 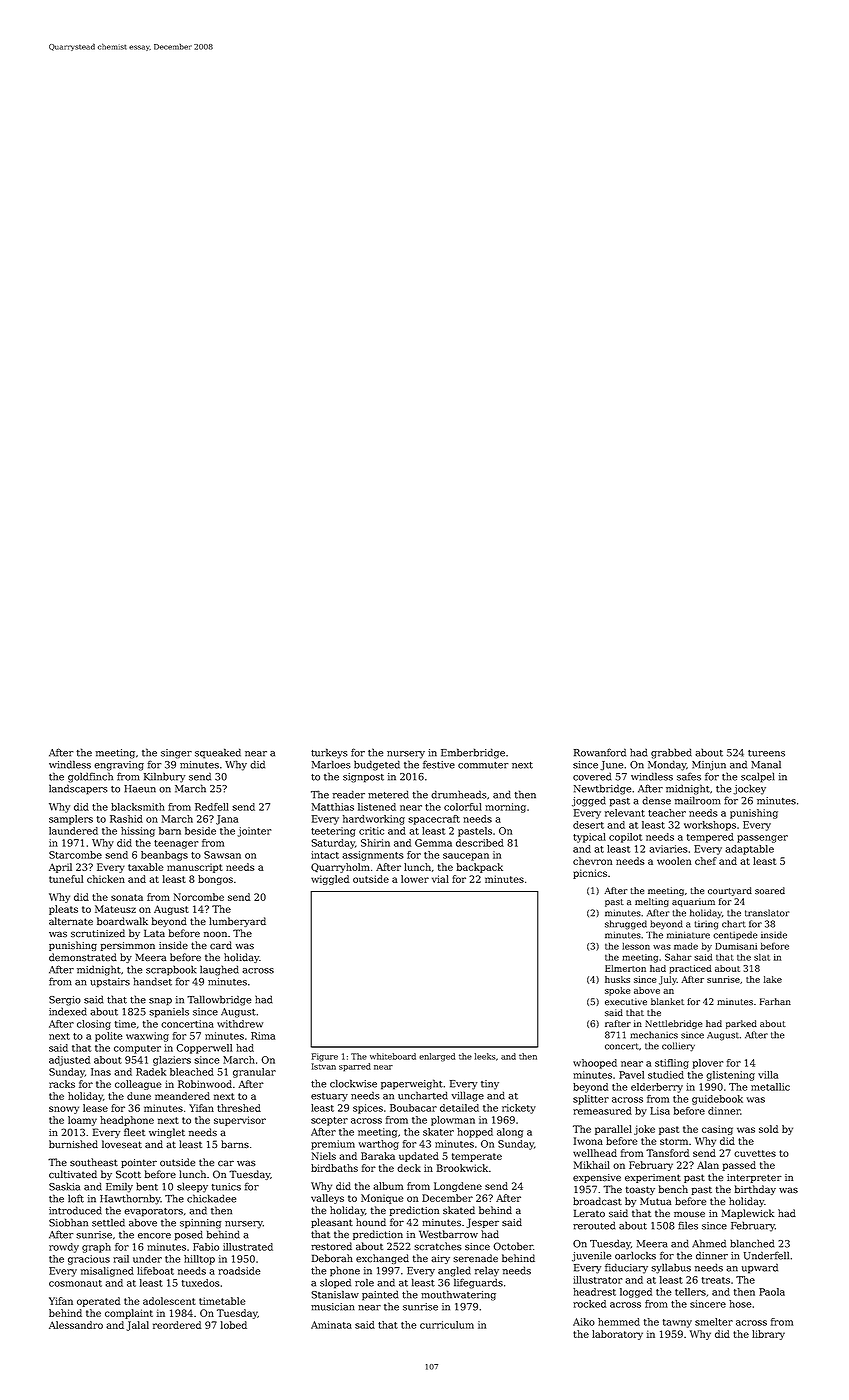 I want to click on singer, so click(x=176, y=754).
